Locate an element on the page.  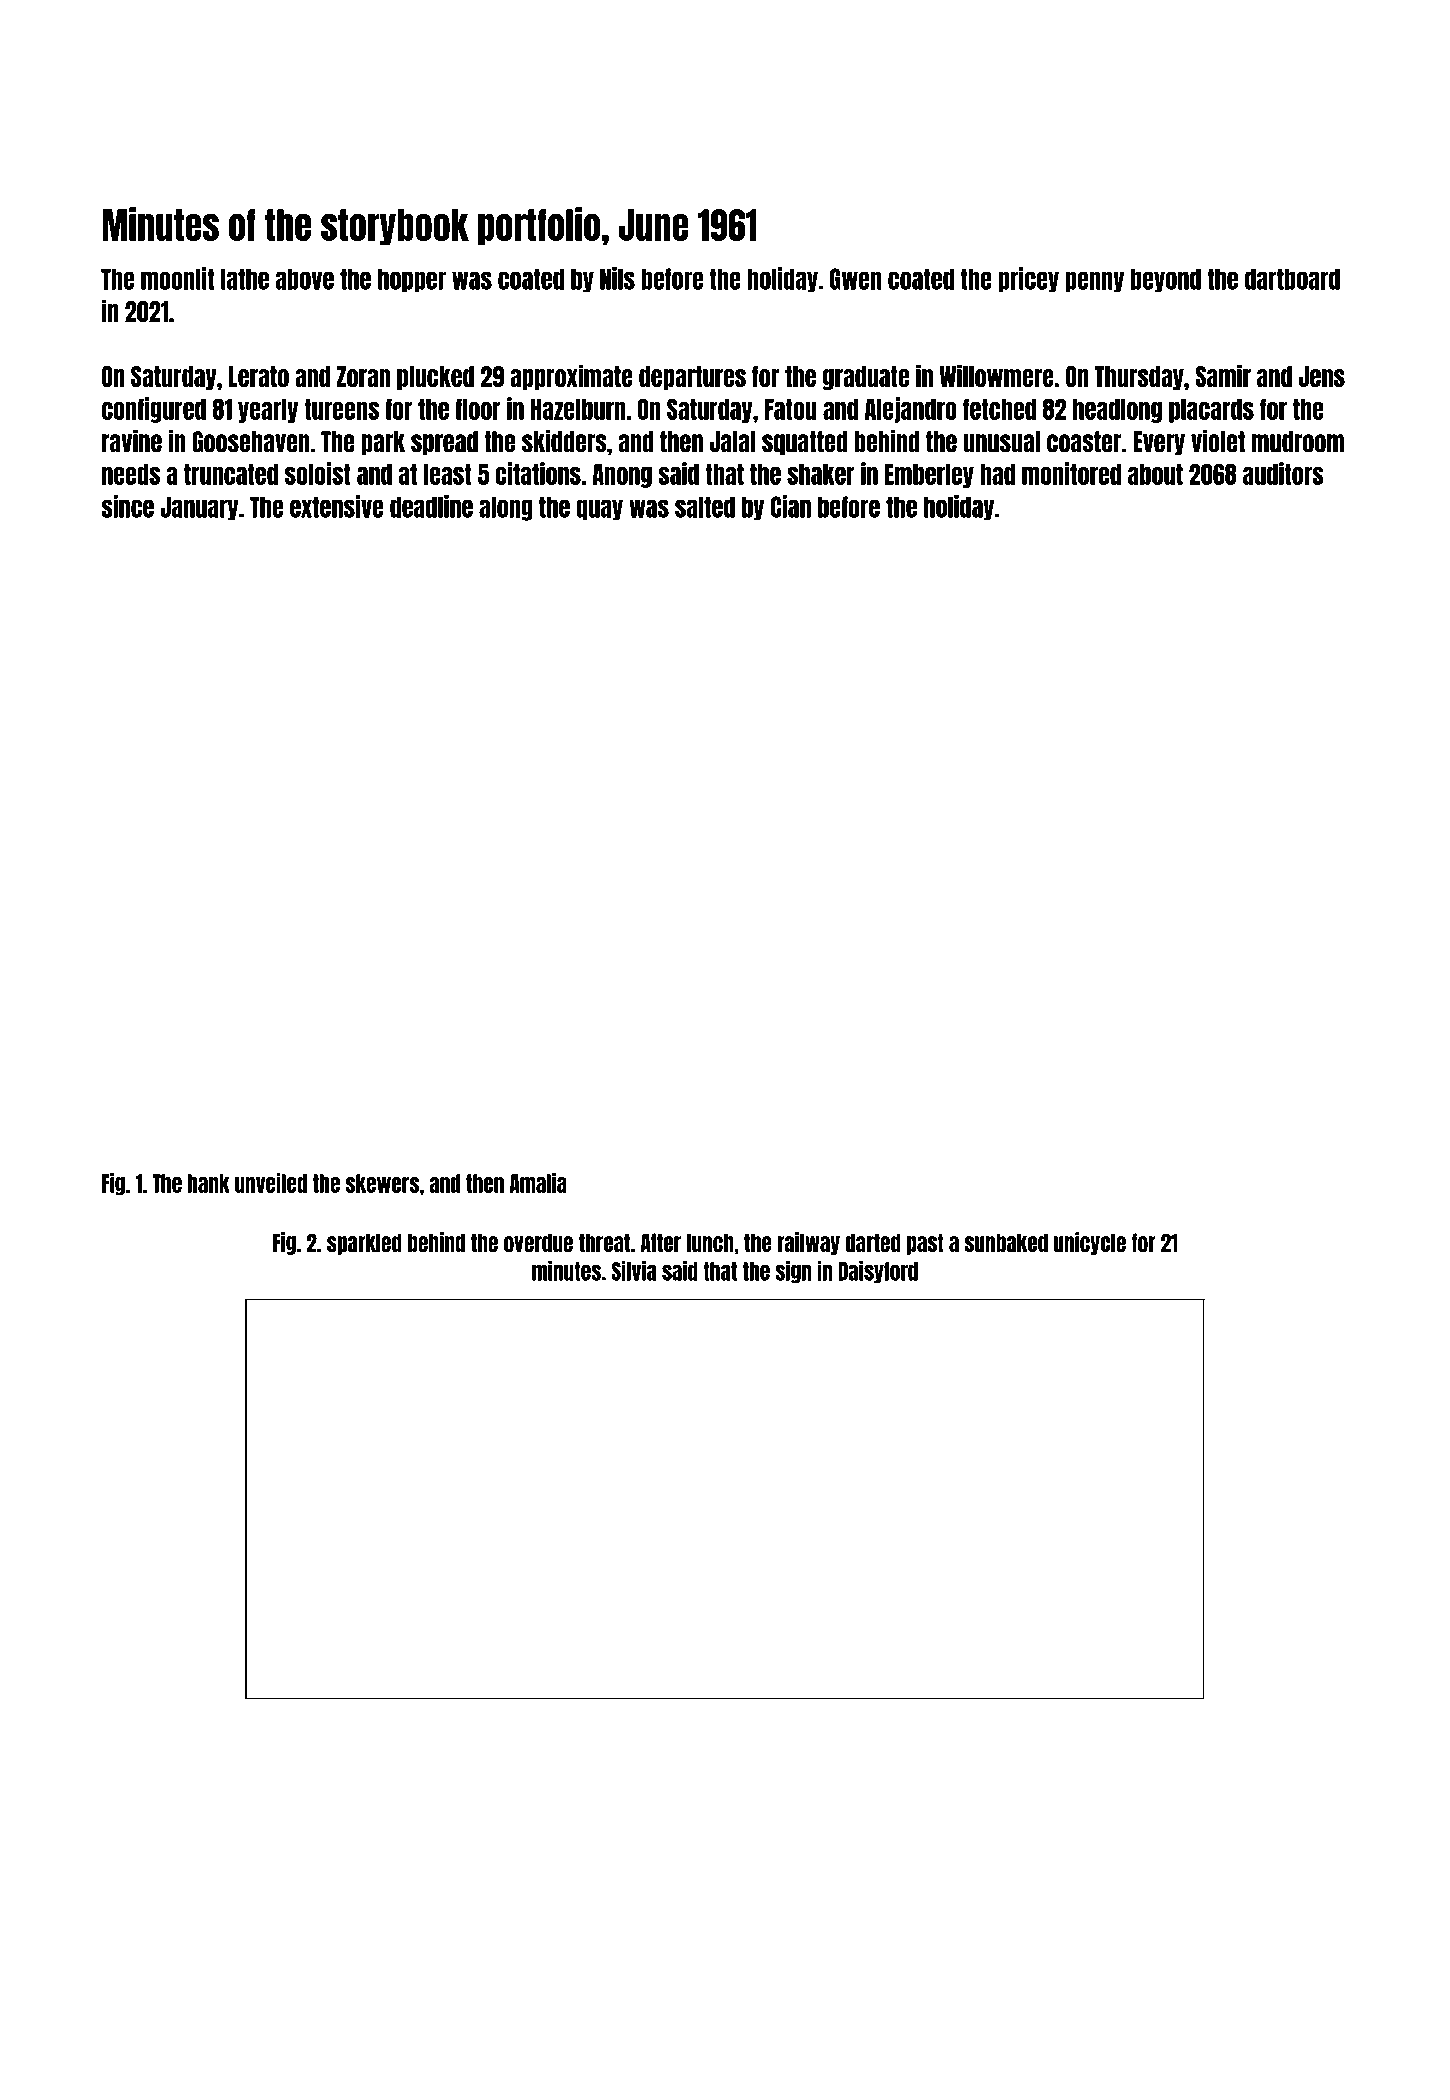
Daisyford is located at coordinates (878, 1272).
